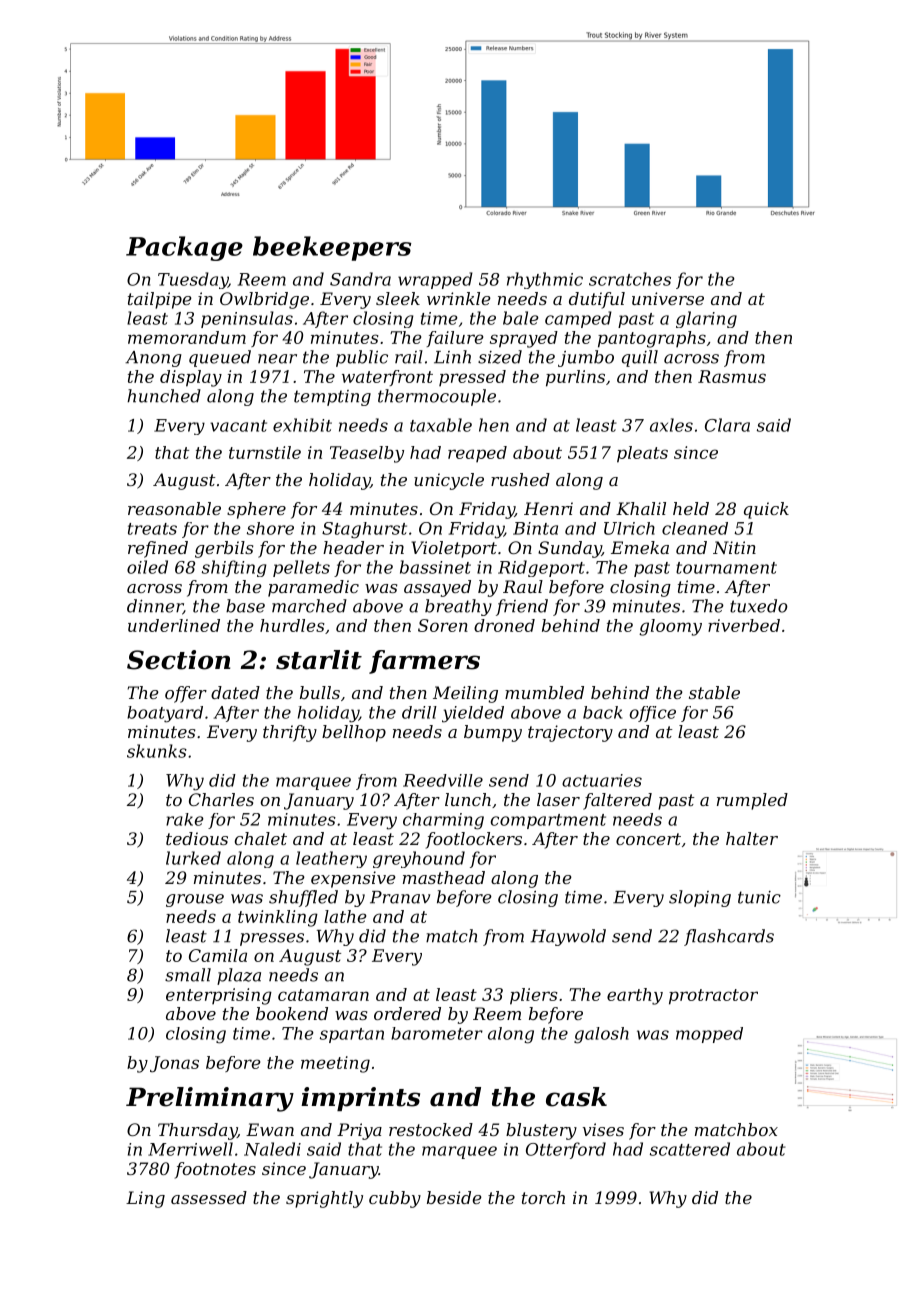 This image has width=924, height=1311. Describe the element at coordinates (209, 1197) in the image. I see `assessed` at that location.
